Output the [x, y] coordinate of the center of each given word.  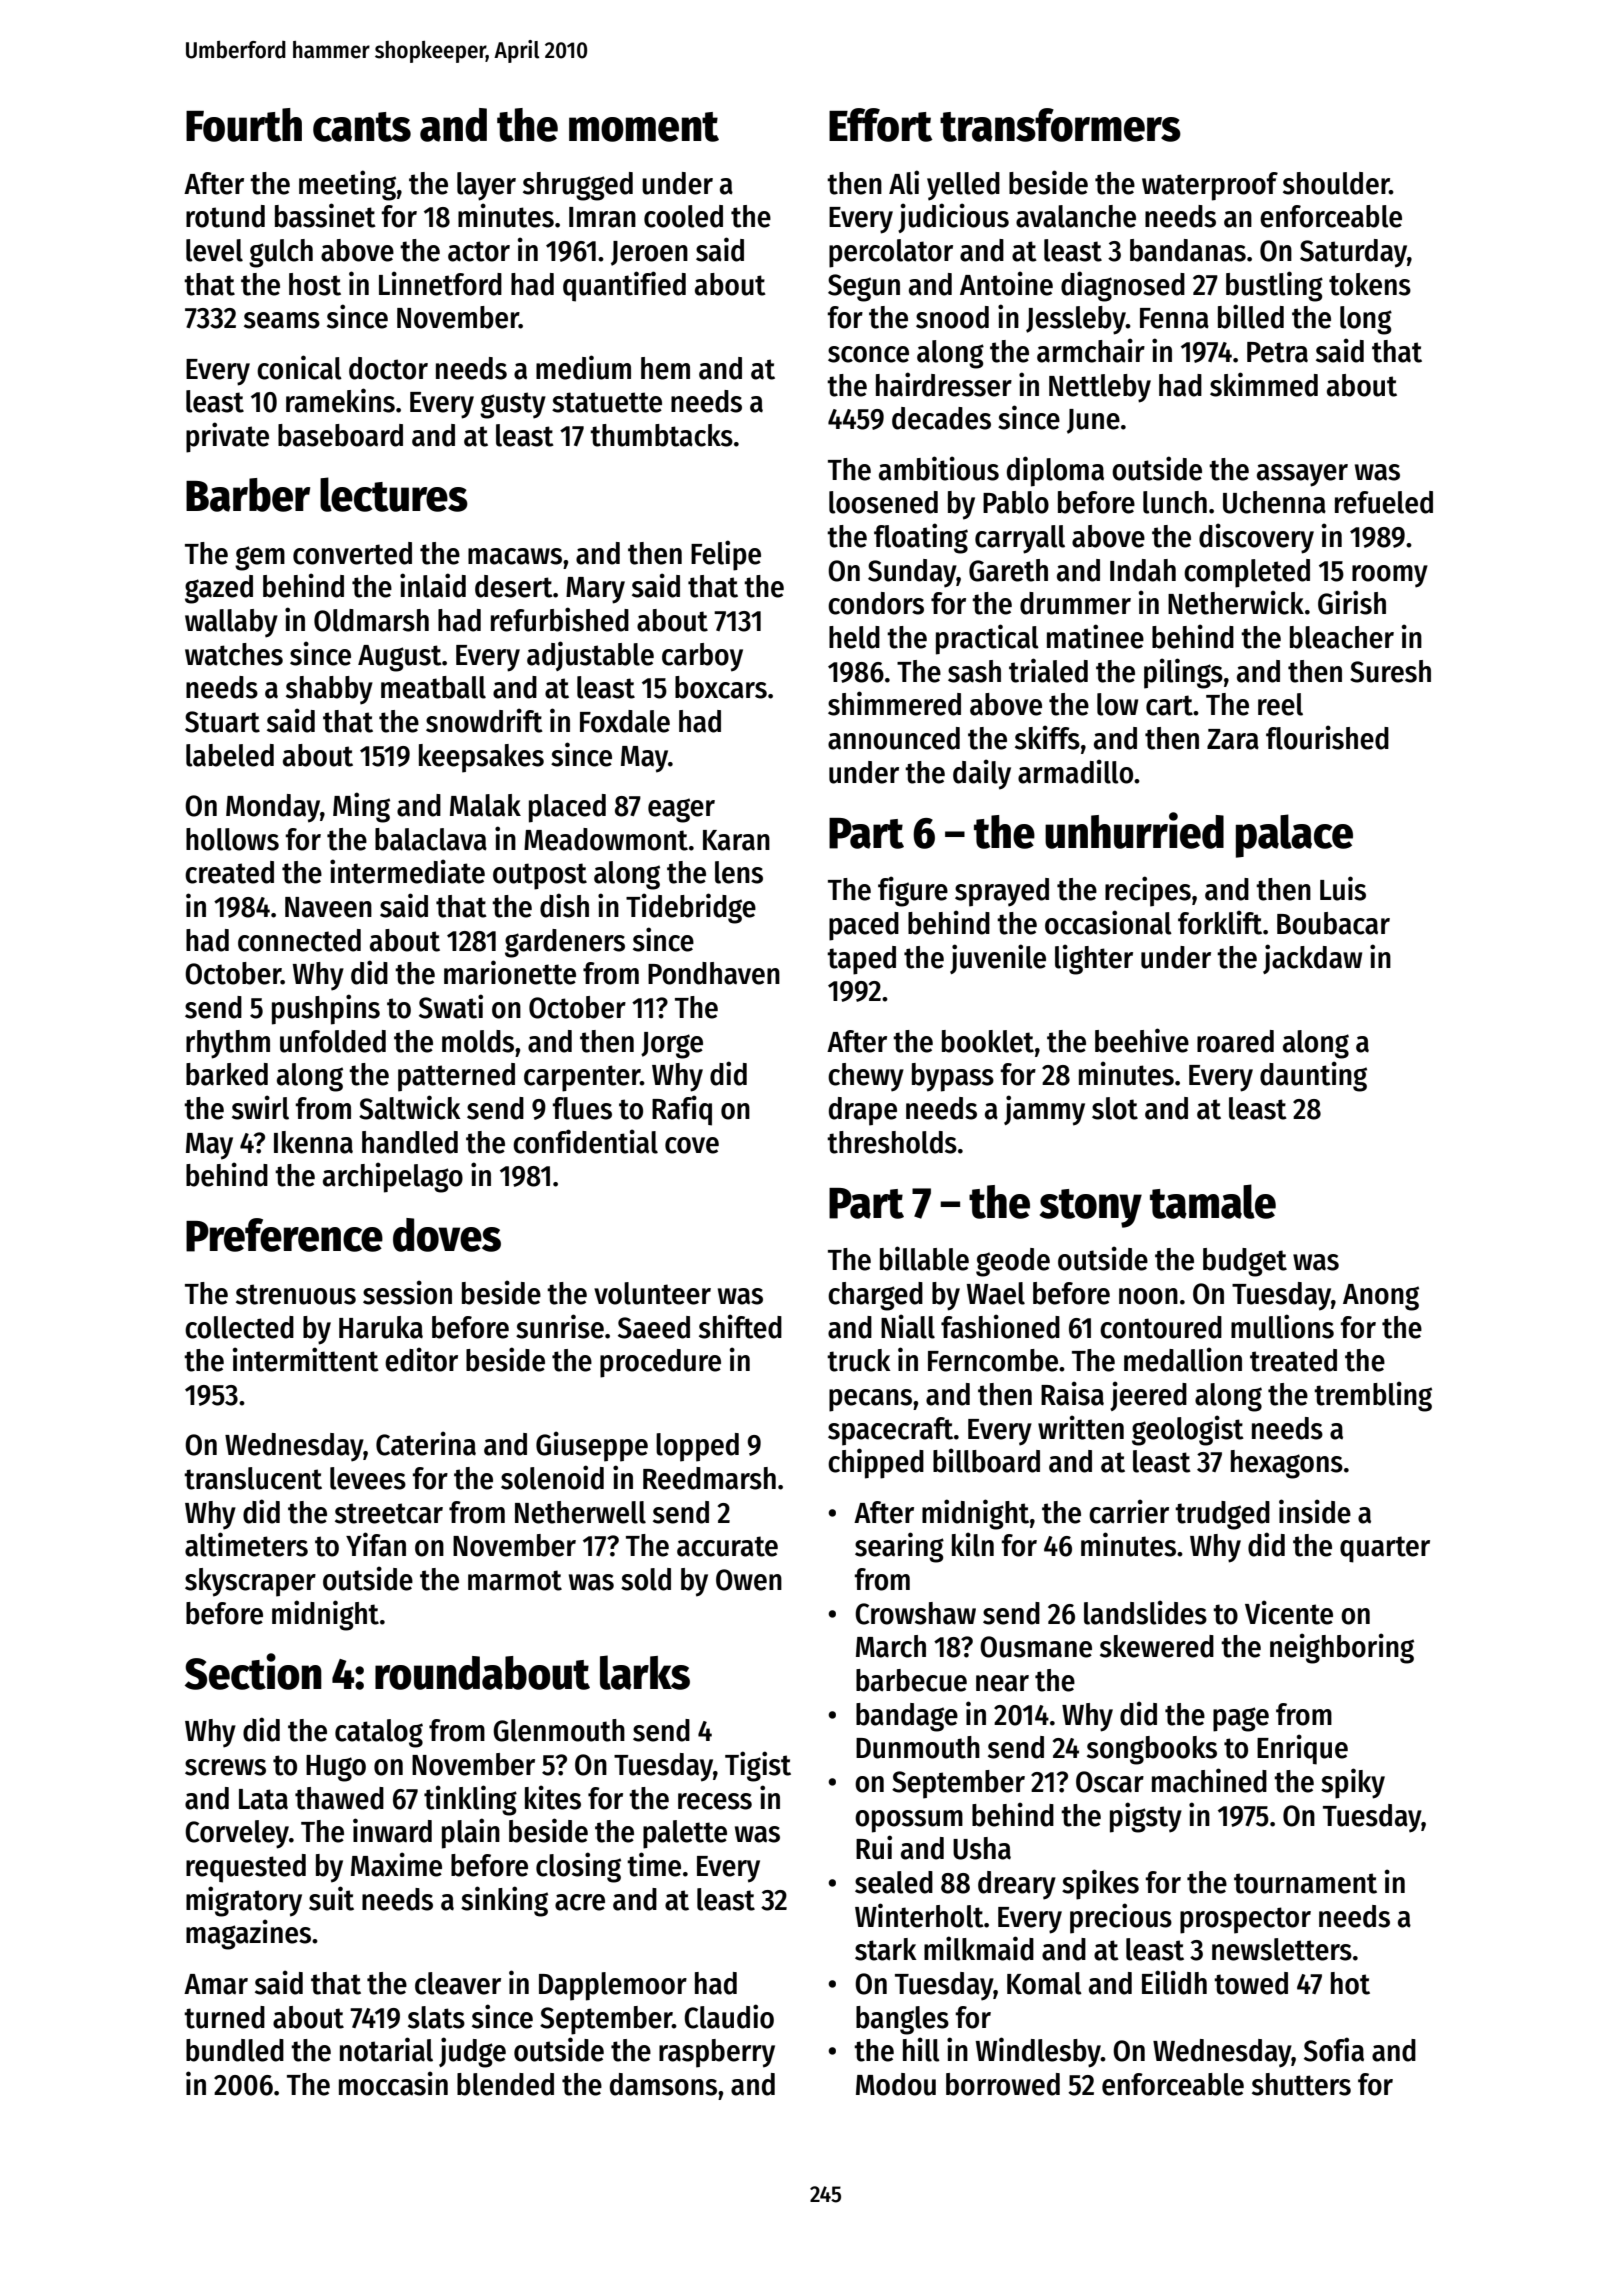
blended [505, 2084]
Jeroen [649, 253]
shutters [1301, 2084]
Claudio [729, 2016]
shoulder [1336, 183]
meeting [347, 185]
